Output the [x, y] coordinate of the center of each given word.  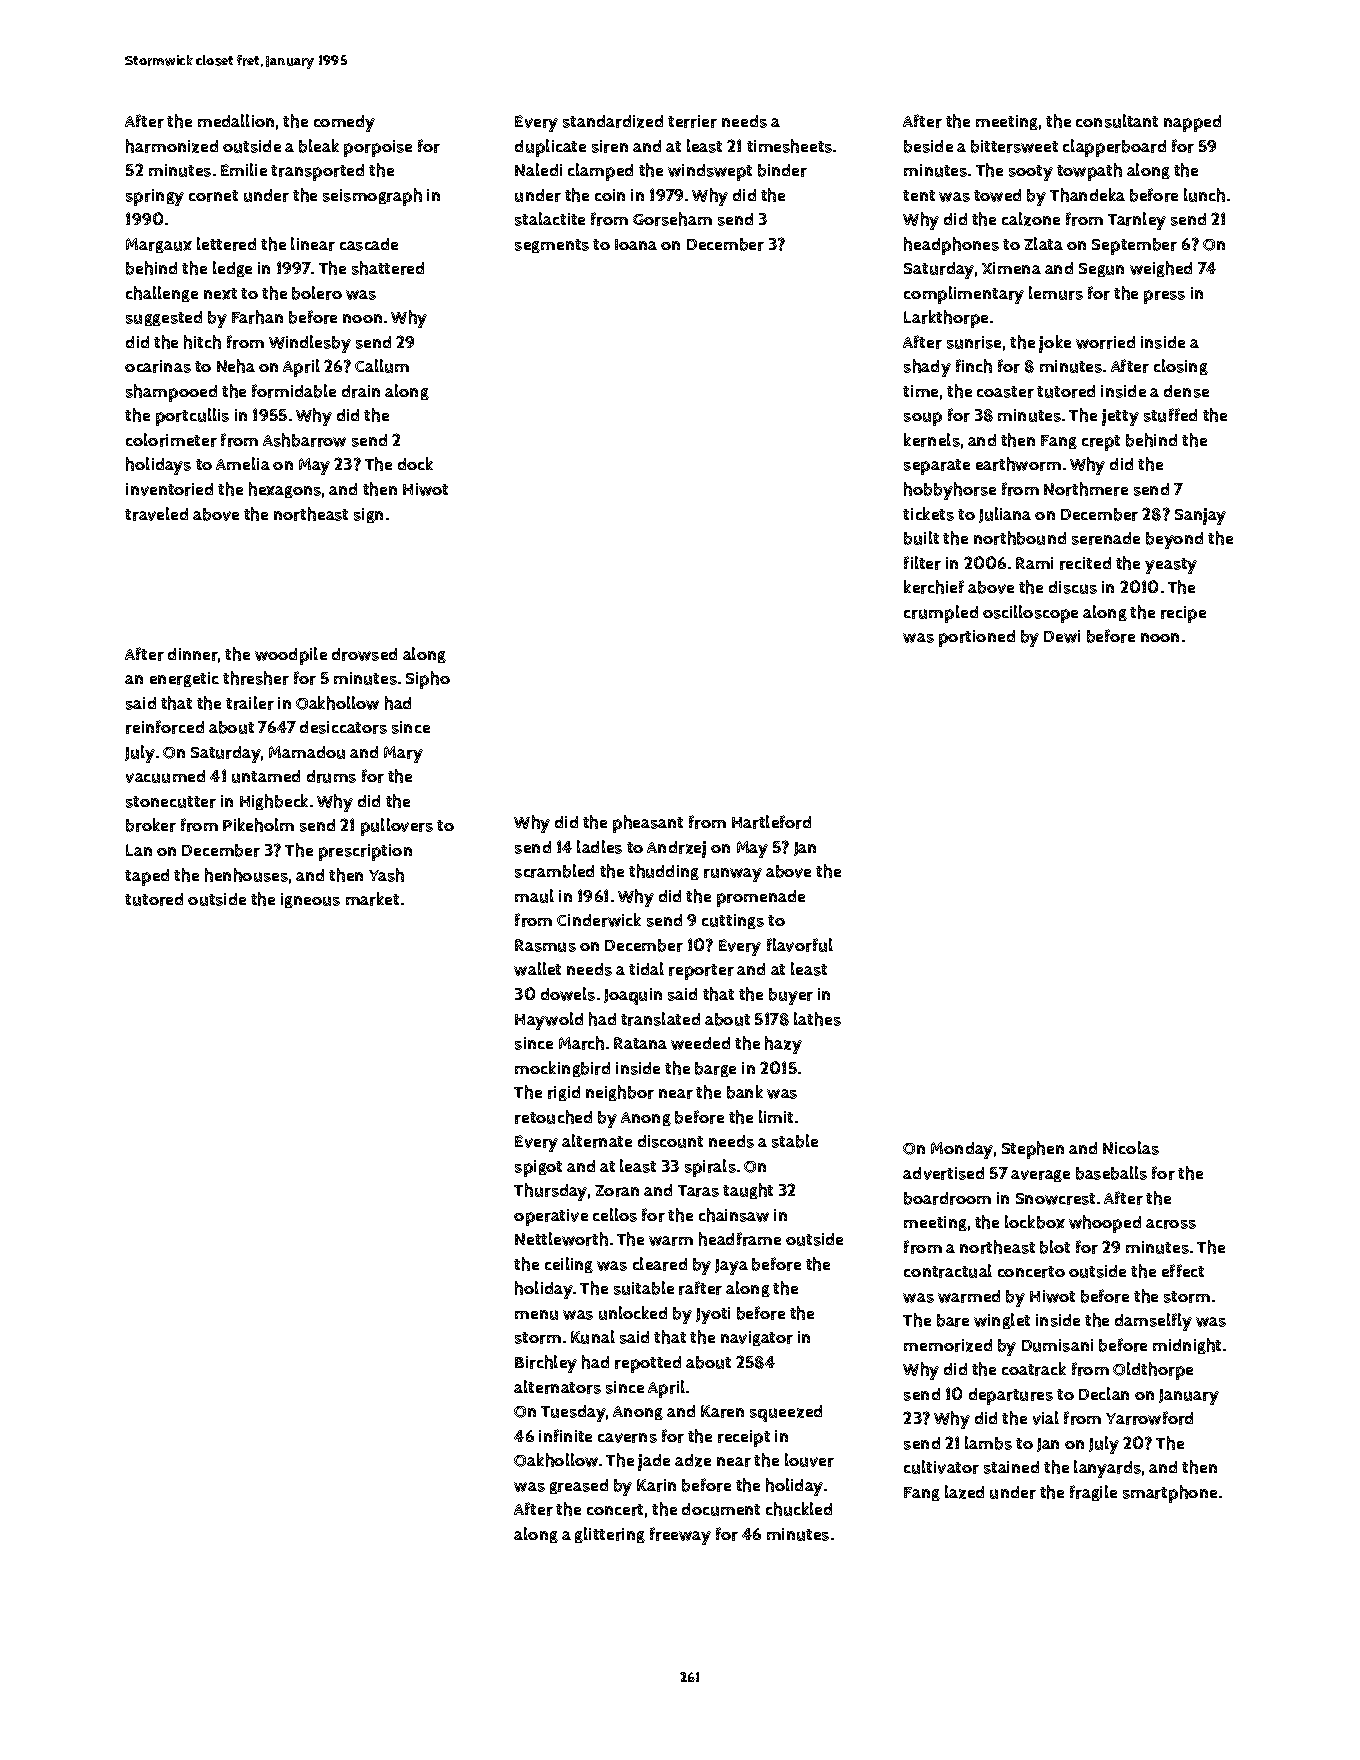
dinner [193, 654]
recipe [1183, 614]
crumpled [941, 614]
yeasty [1171, 566]
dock [415, 463]
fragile [1093, 1493]
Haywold [549, 1021]
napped [1192, 123]
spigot [538, 1168]
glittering [610, 1535]
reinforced [165, 727]
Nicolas [1131, 1148]
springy [155, 197]
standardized [613, 121]
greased [579, 1486]
